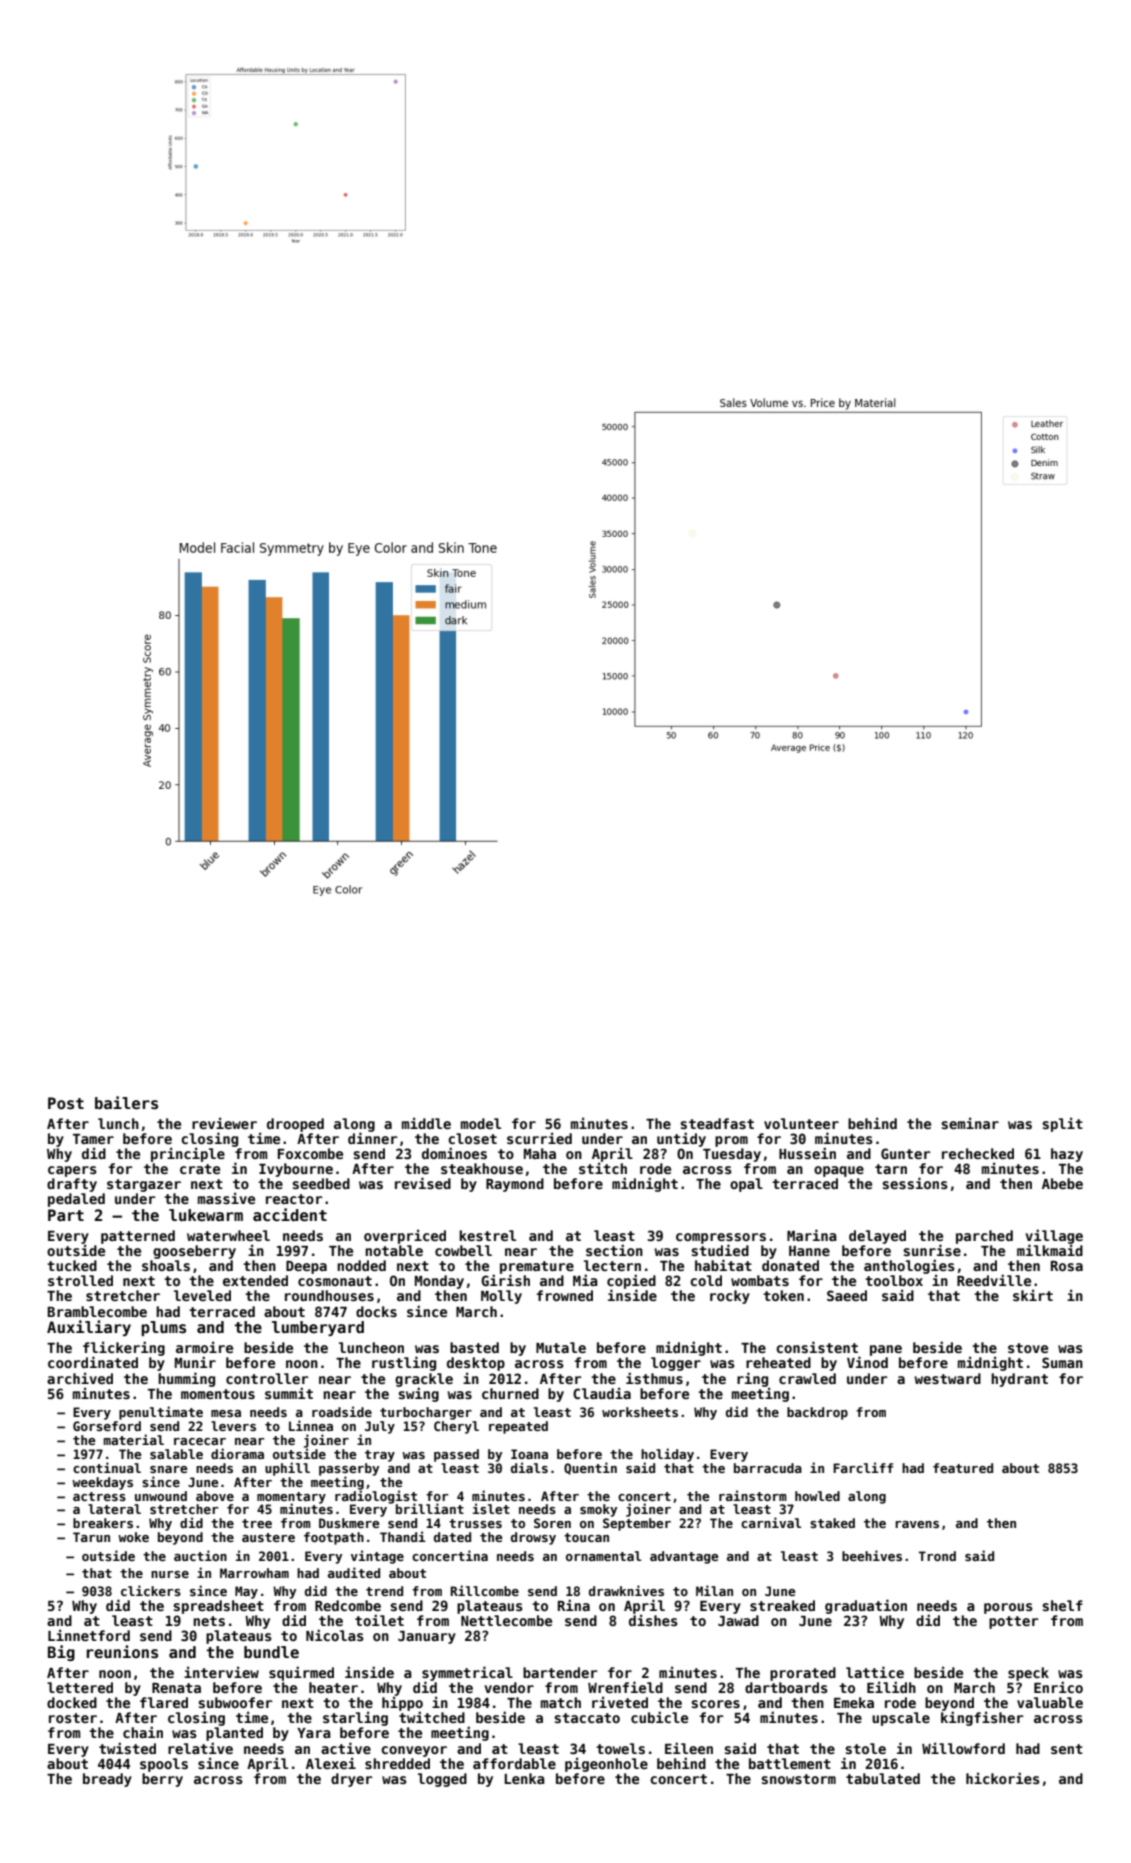 This page has width=1131, height=1863. What do you see at coordinates (126, 1103) in the page?
I see `bailers` at bounding box center [126, 1103].
